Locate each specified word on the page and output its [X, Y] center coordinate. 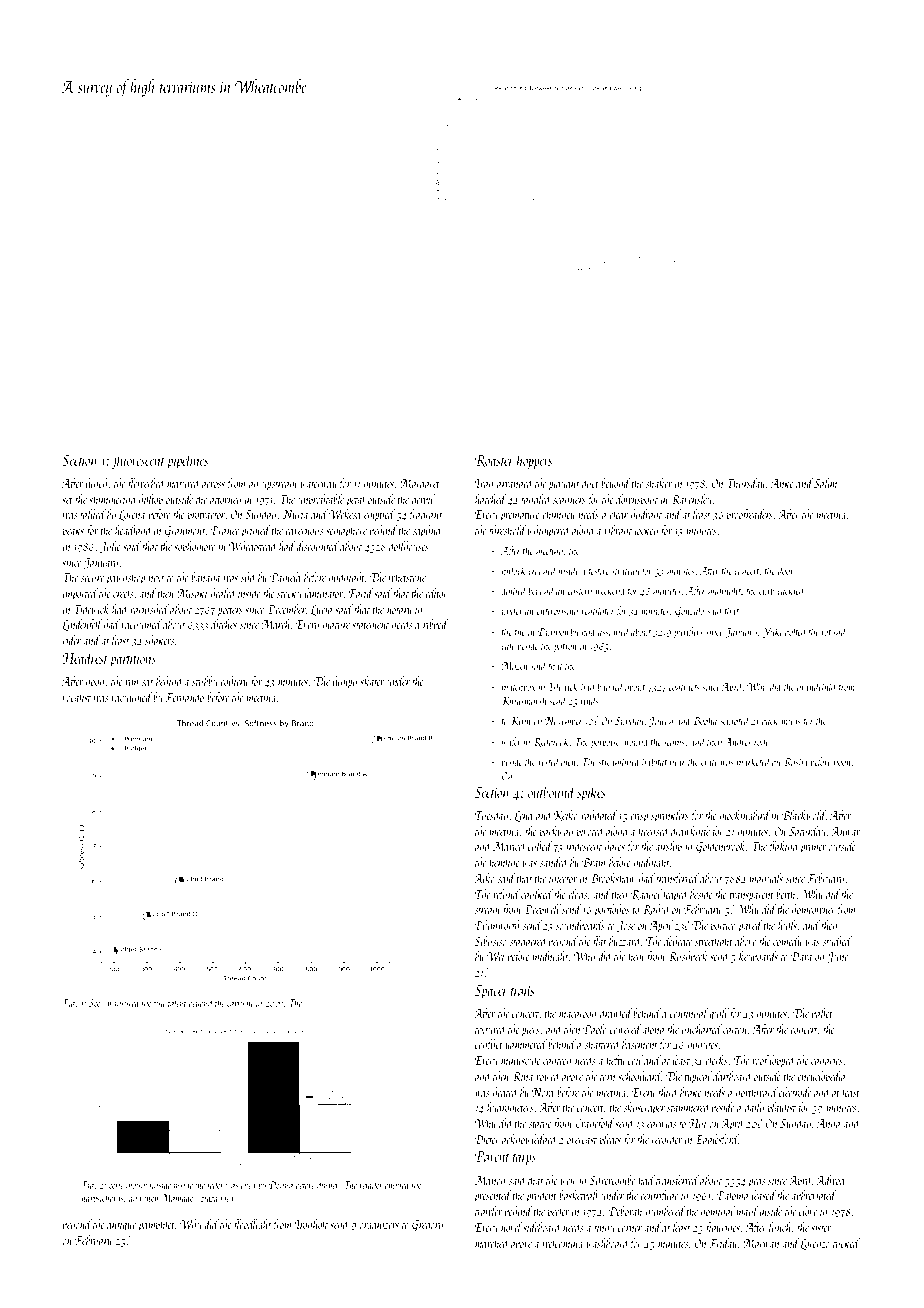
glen [568, 763]
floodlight [252, 1225]
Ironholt [311, 1224]
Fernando [184, 697]
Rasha [795, 762]
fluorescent [138, 461]
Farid [361, 593]
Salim [825, 483]
